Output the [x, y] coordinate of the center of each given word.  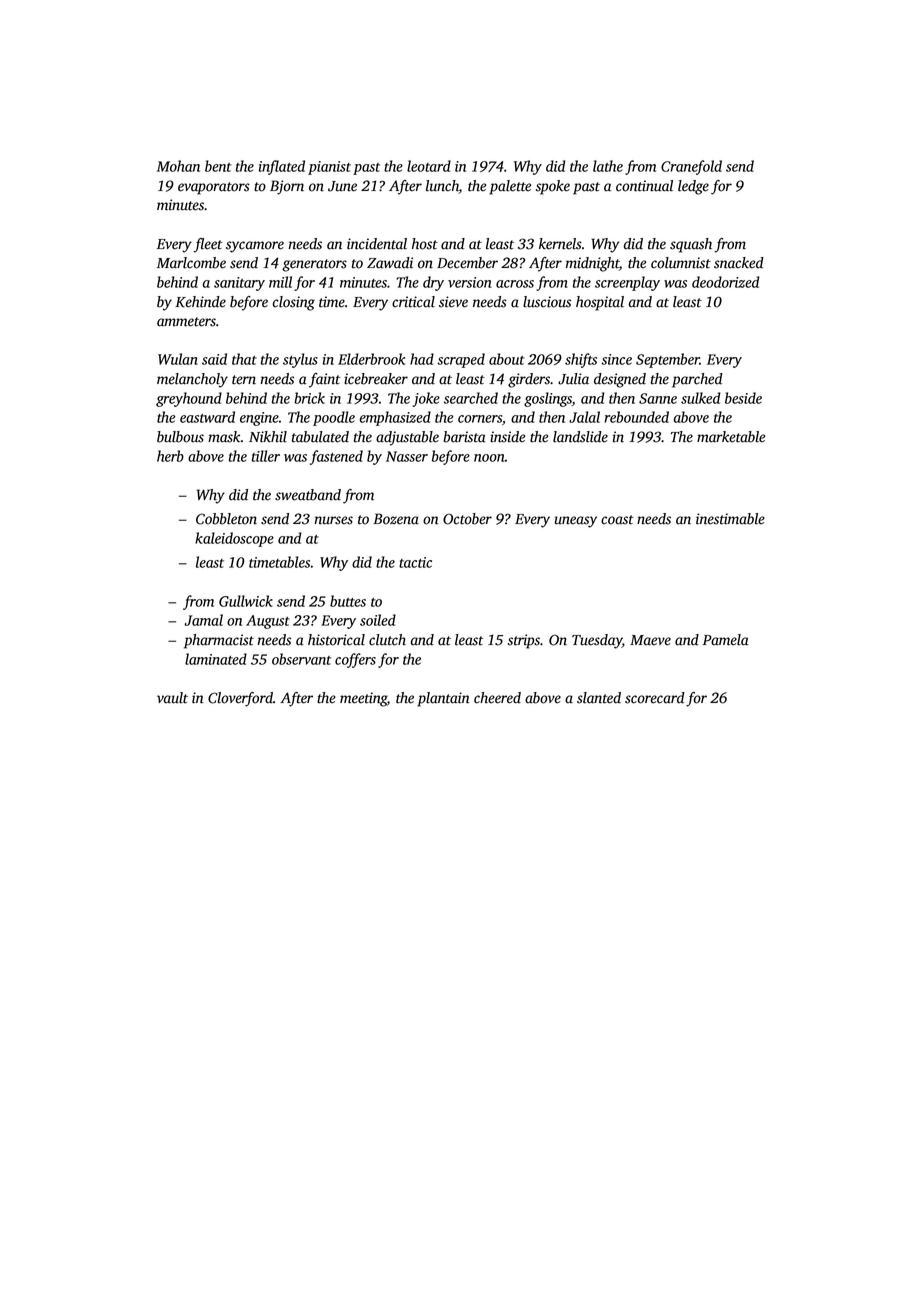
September [668, 360]
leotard [429, 166]
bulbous [180, 437]
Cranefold [691, 167]
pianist [329, 168]
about [507, 359]
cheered [497, 698]
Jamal [204, 620]
